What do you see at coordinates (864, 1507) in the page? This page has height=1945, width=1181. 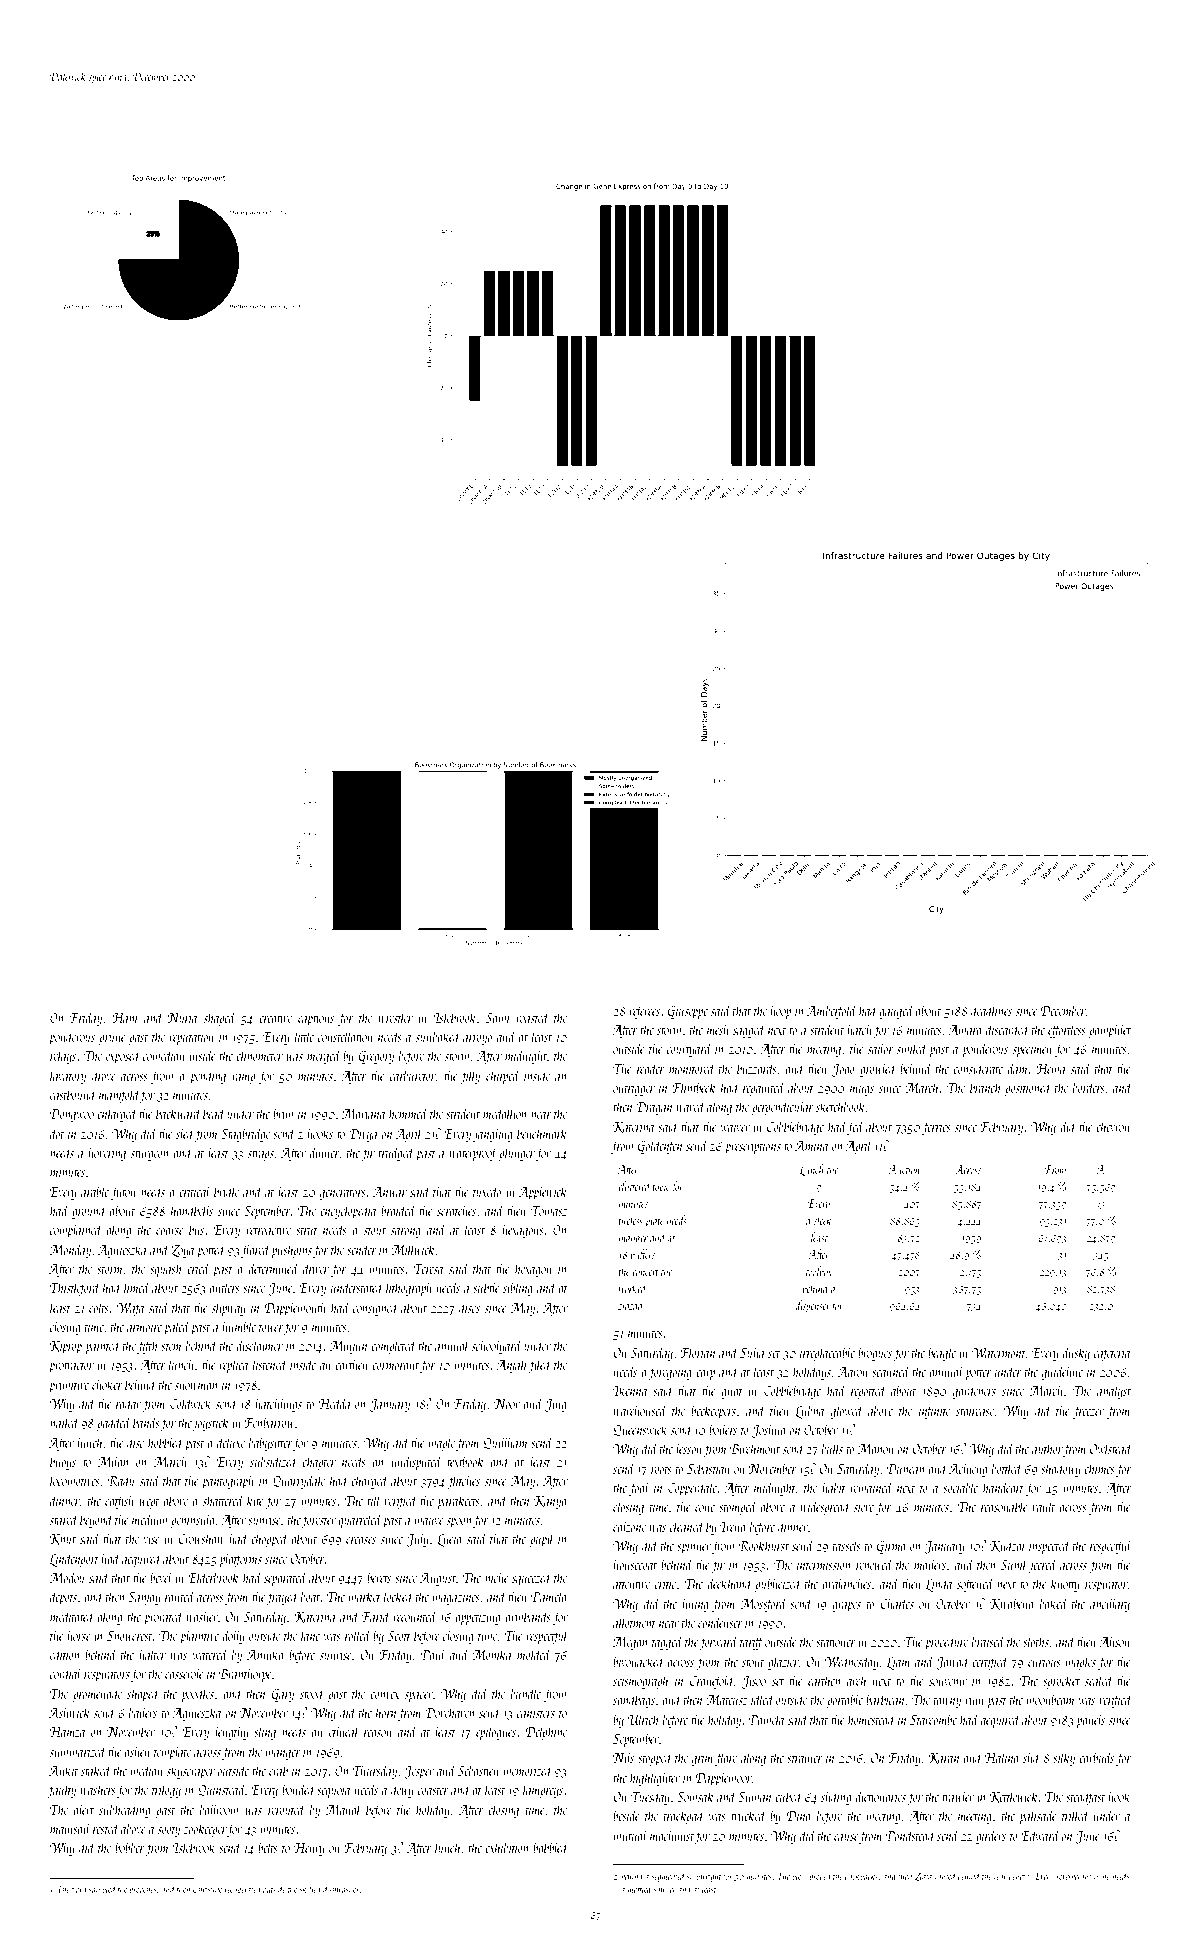 I see `sieve` at bounding box center [864, 1507].
